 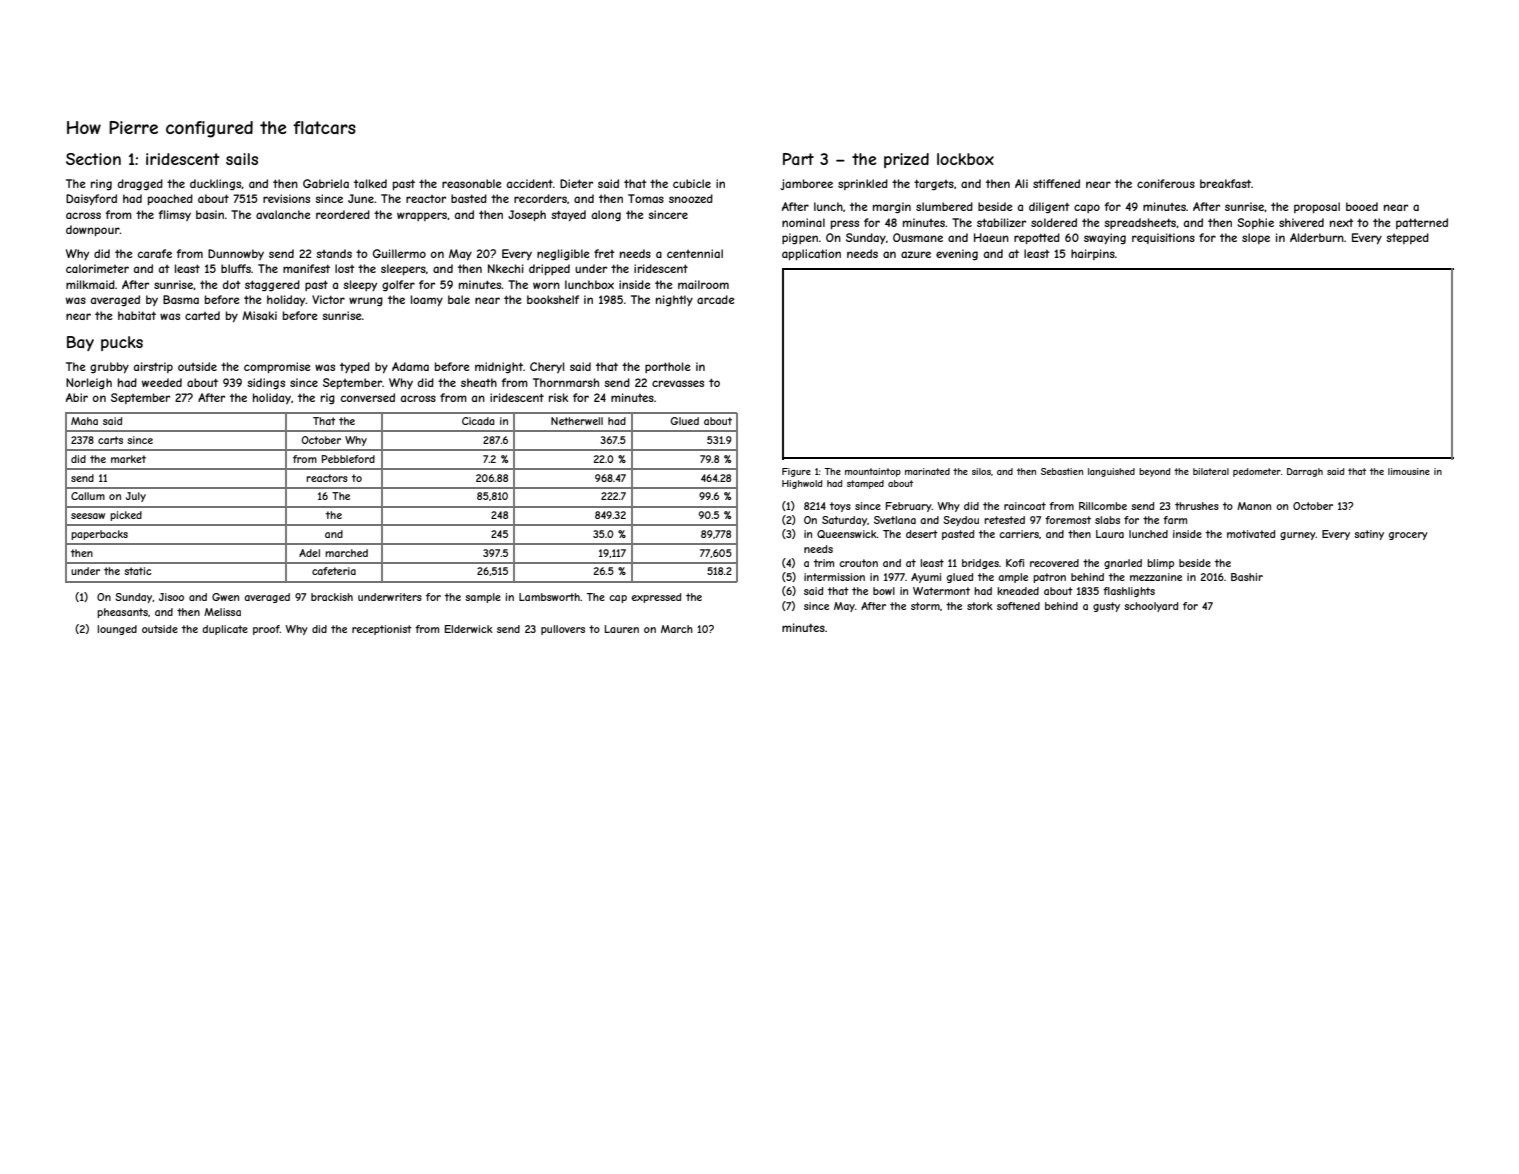 I want to click on Darragh, so click(x=1305, y=472).
